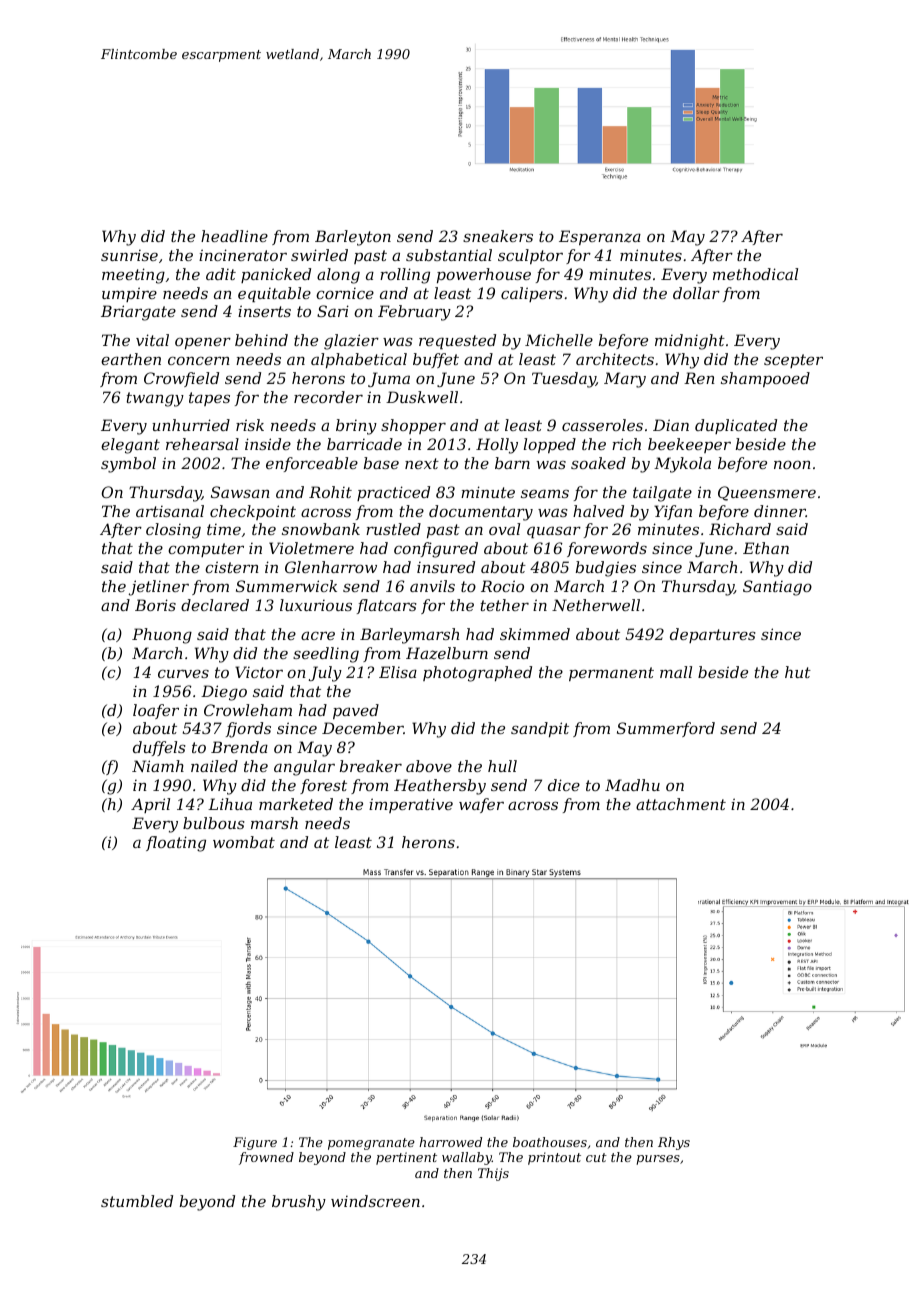 Image resolution: width=924 pixels, height=1308 pixels. What do you see at coordinates (244, 842) in the screenshot?
I see `wombat` at bounding box center [244, 842].
